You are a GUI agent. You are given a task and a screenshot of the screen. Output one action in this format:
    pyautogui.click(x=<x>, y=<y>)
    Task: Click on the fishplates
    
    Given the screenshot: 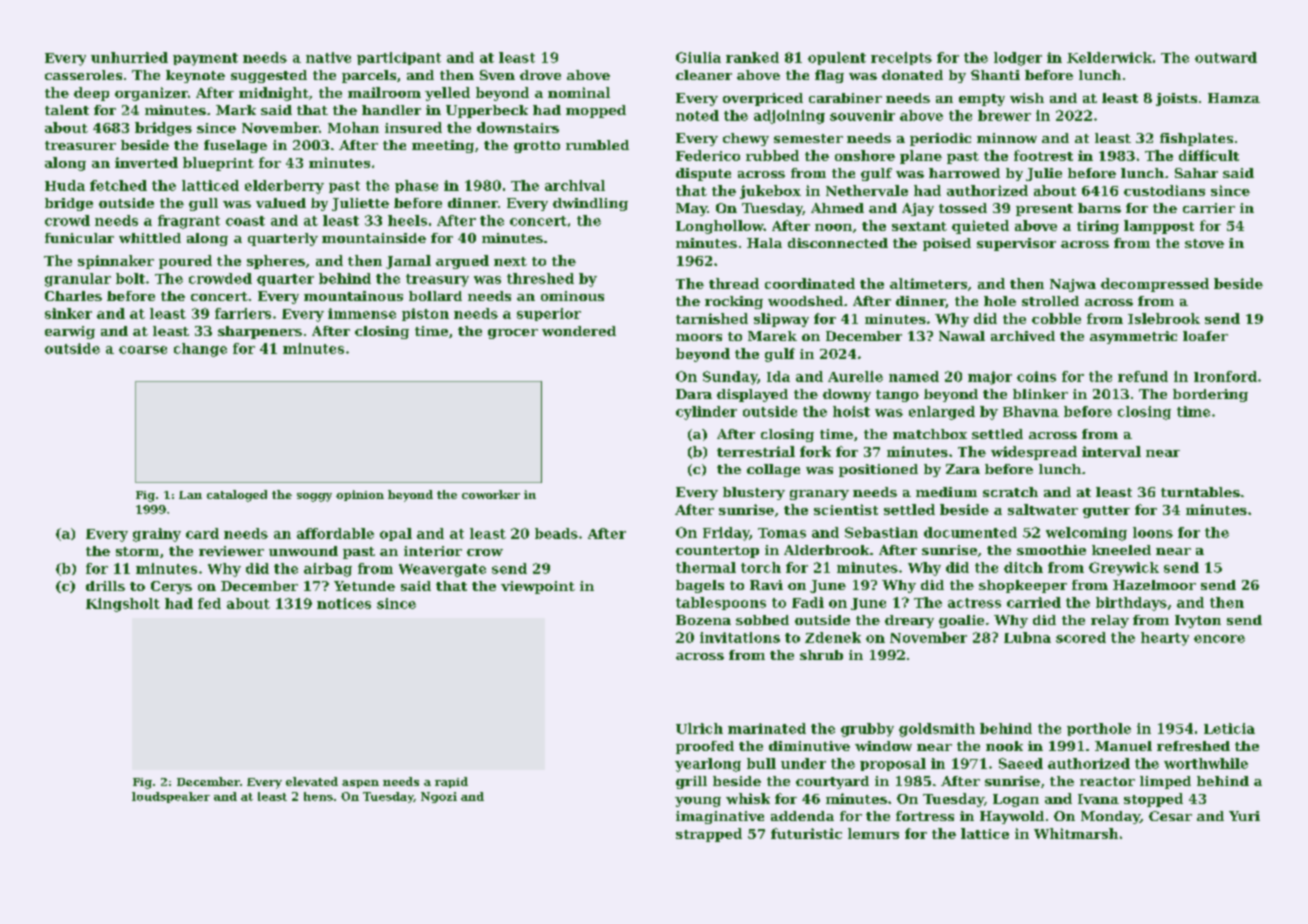 What is the action you would take?
    pyautogui.click(x=1196, y=139)
